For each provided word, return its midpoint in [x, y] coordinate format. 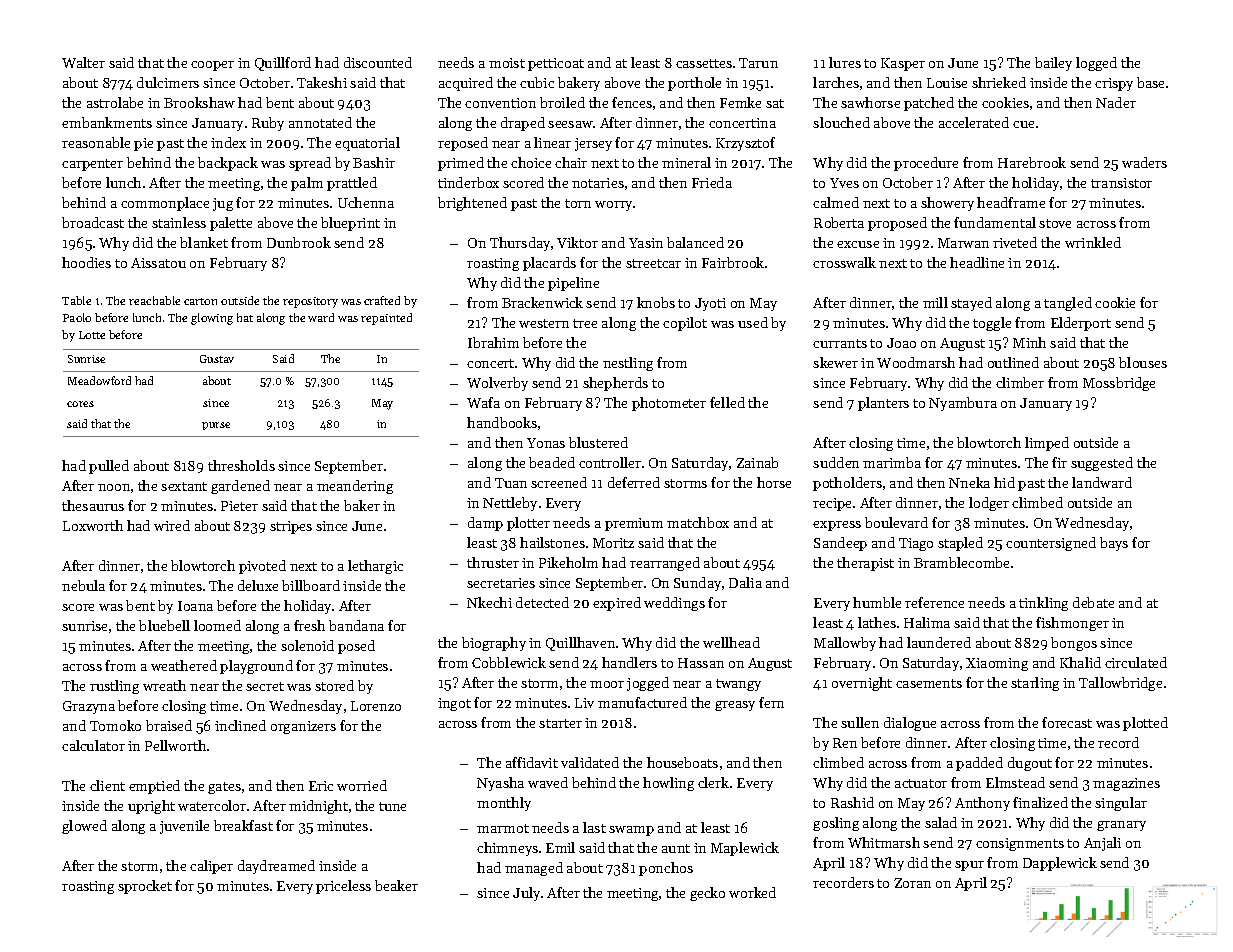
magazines [1126, 784]
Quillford [283, 64]
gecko [707, 894]
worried [362, 785]
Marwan [963, 243]
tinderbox [468, 182]
